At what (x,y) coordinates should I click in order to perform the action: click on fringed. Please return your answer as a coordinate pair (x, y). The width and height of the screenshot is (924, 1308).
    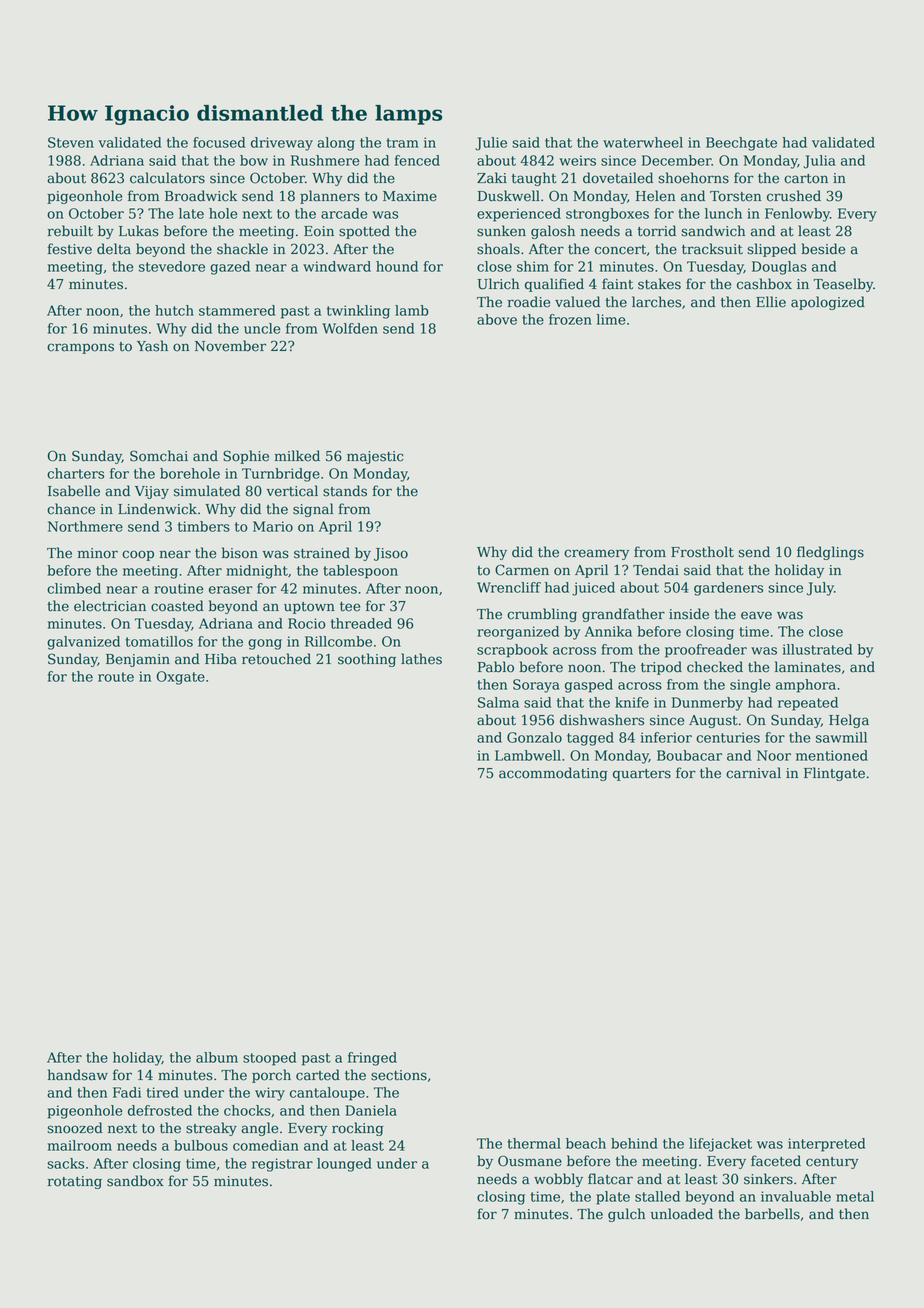
    Looking at the image, I should click on (372, 1059).
